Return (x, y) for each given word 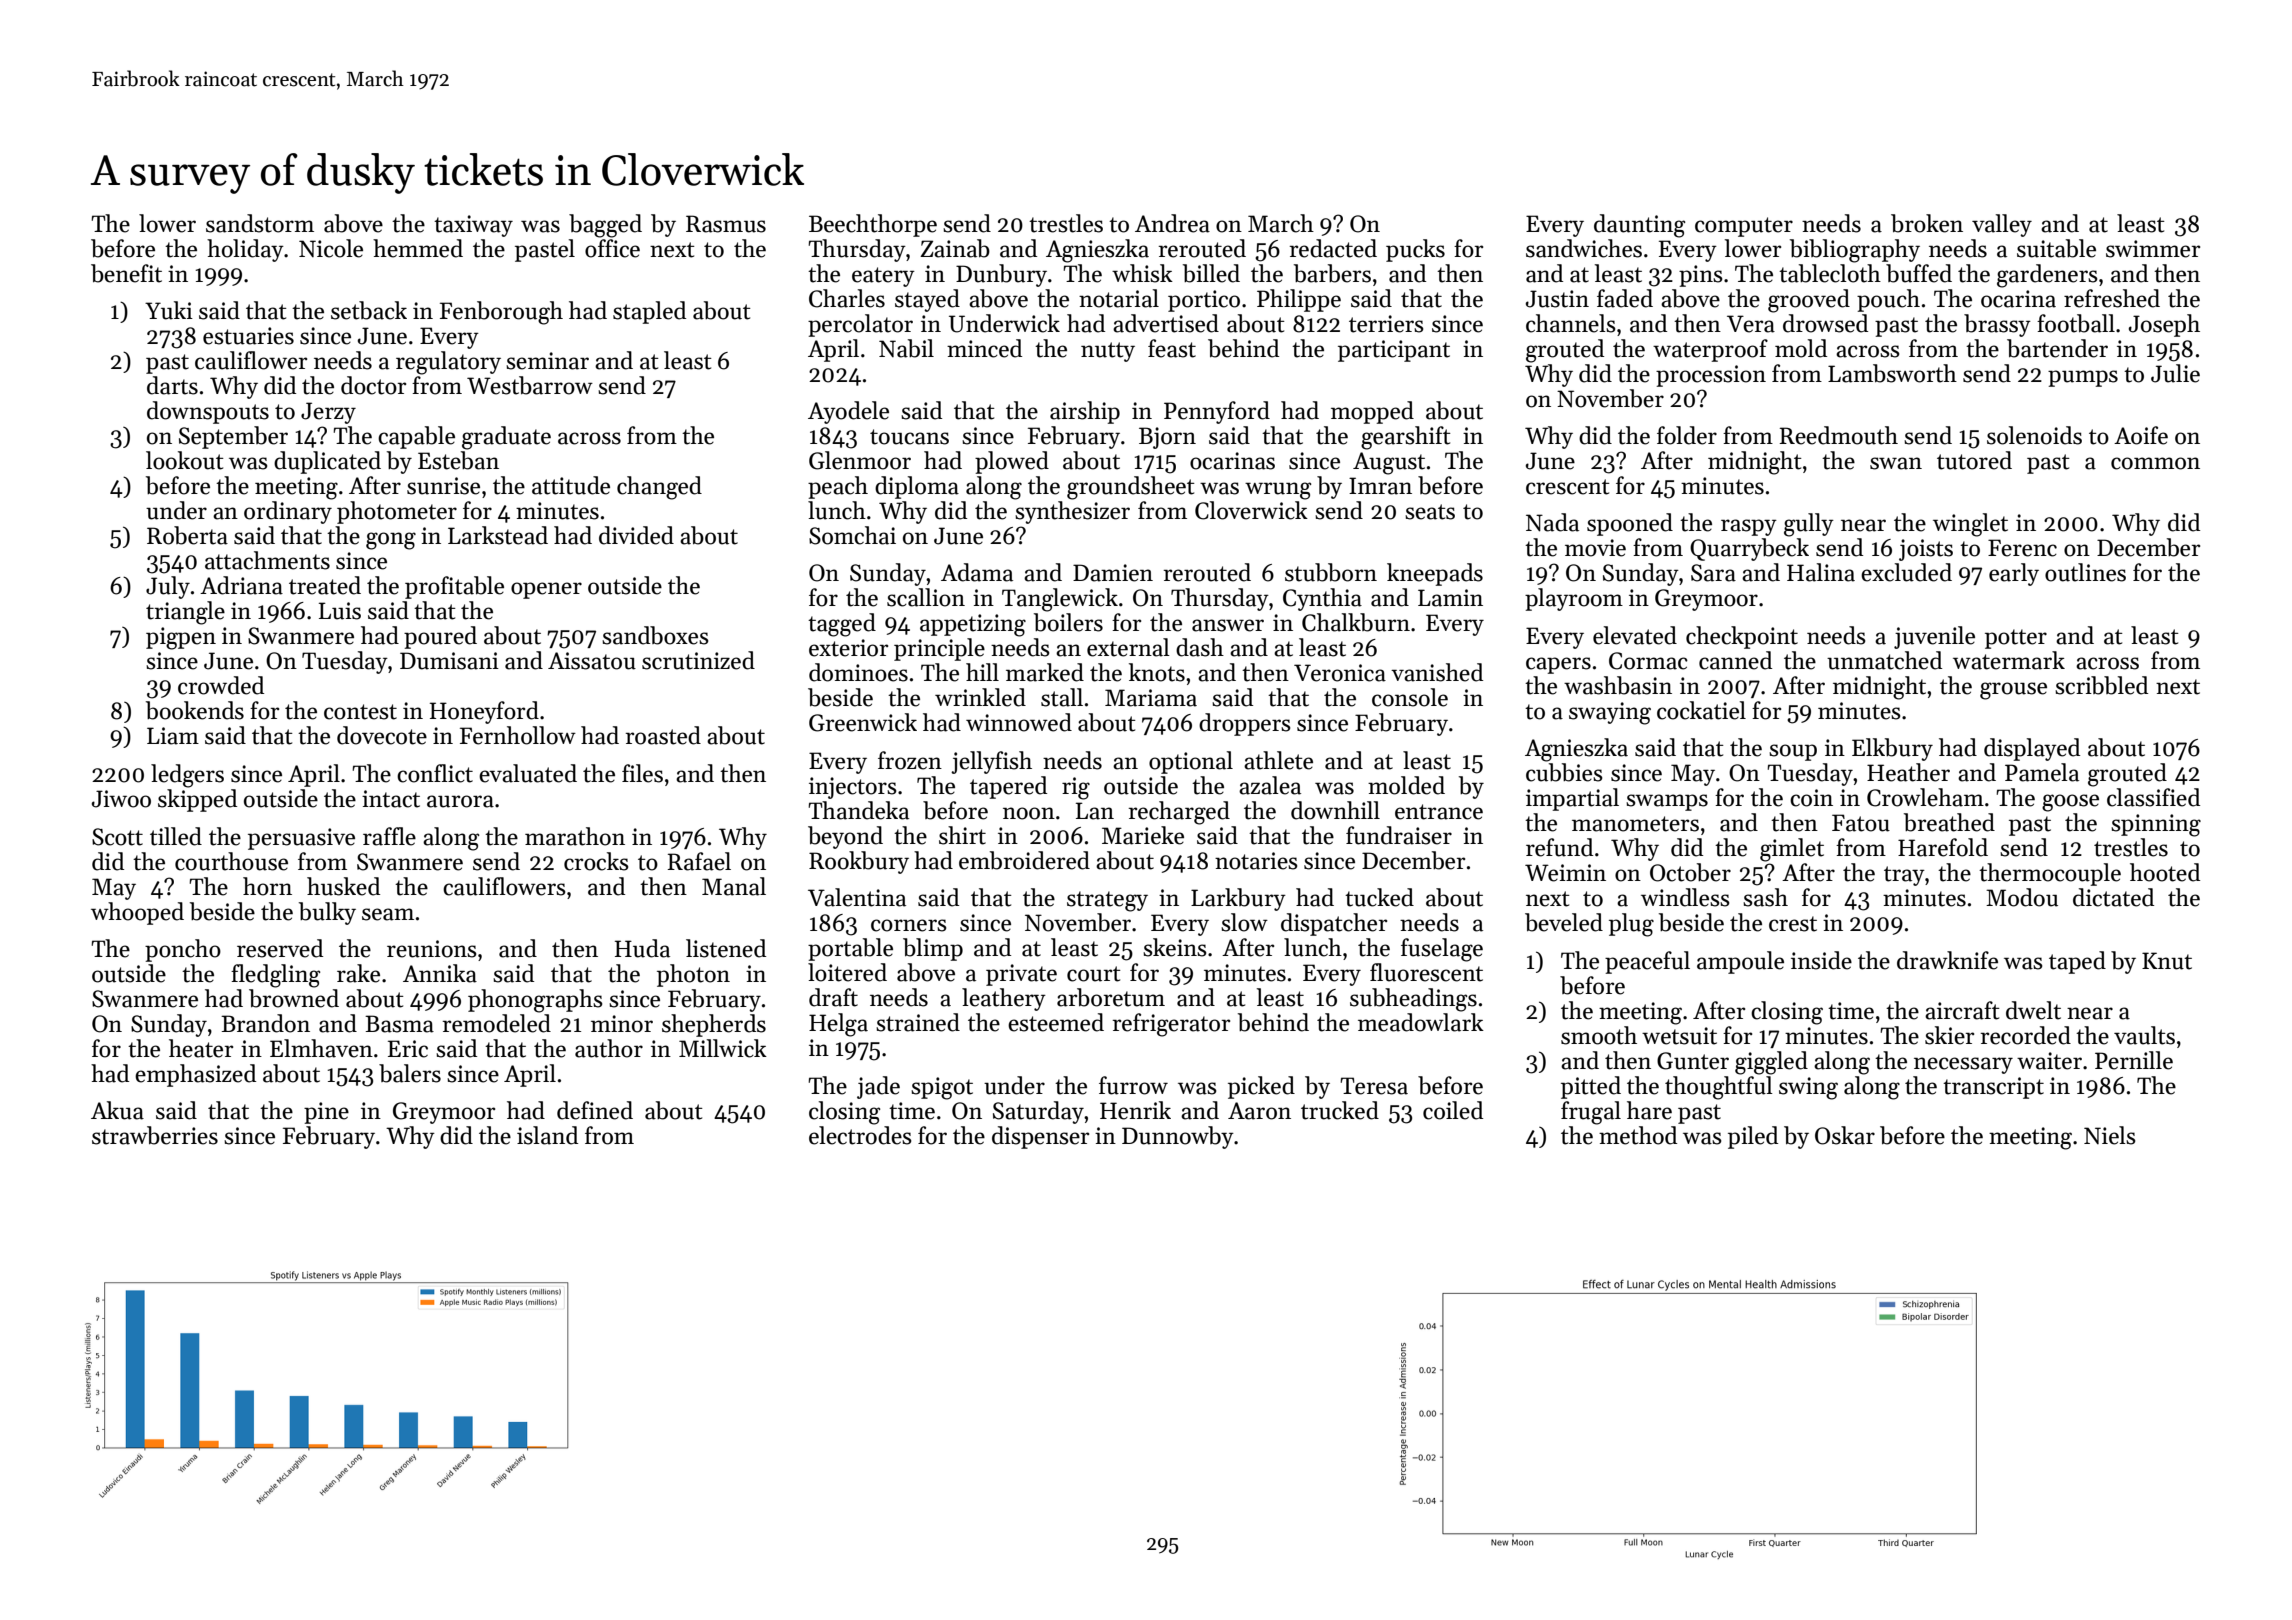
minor (622, 1024)
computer (1744, 227)
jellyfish (991, 762)
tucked (1379, 897)
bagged (605, 226)
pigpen (181, 638)
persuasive (301, 839)
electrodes (860, 1135)
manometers (1635, 824)
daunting (1639, 226)
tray (1904, 876)
